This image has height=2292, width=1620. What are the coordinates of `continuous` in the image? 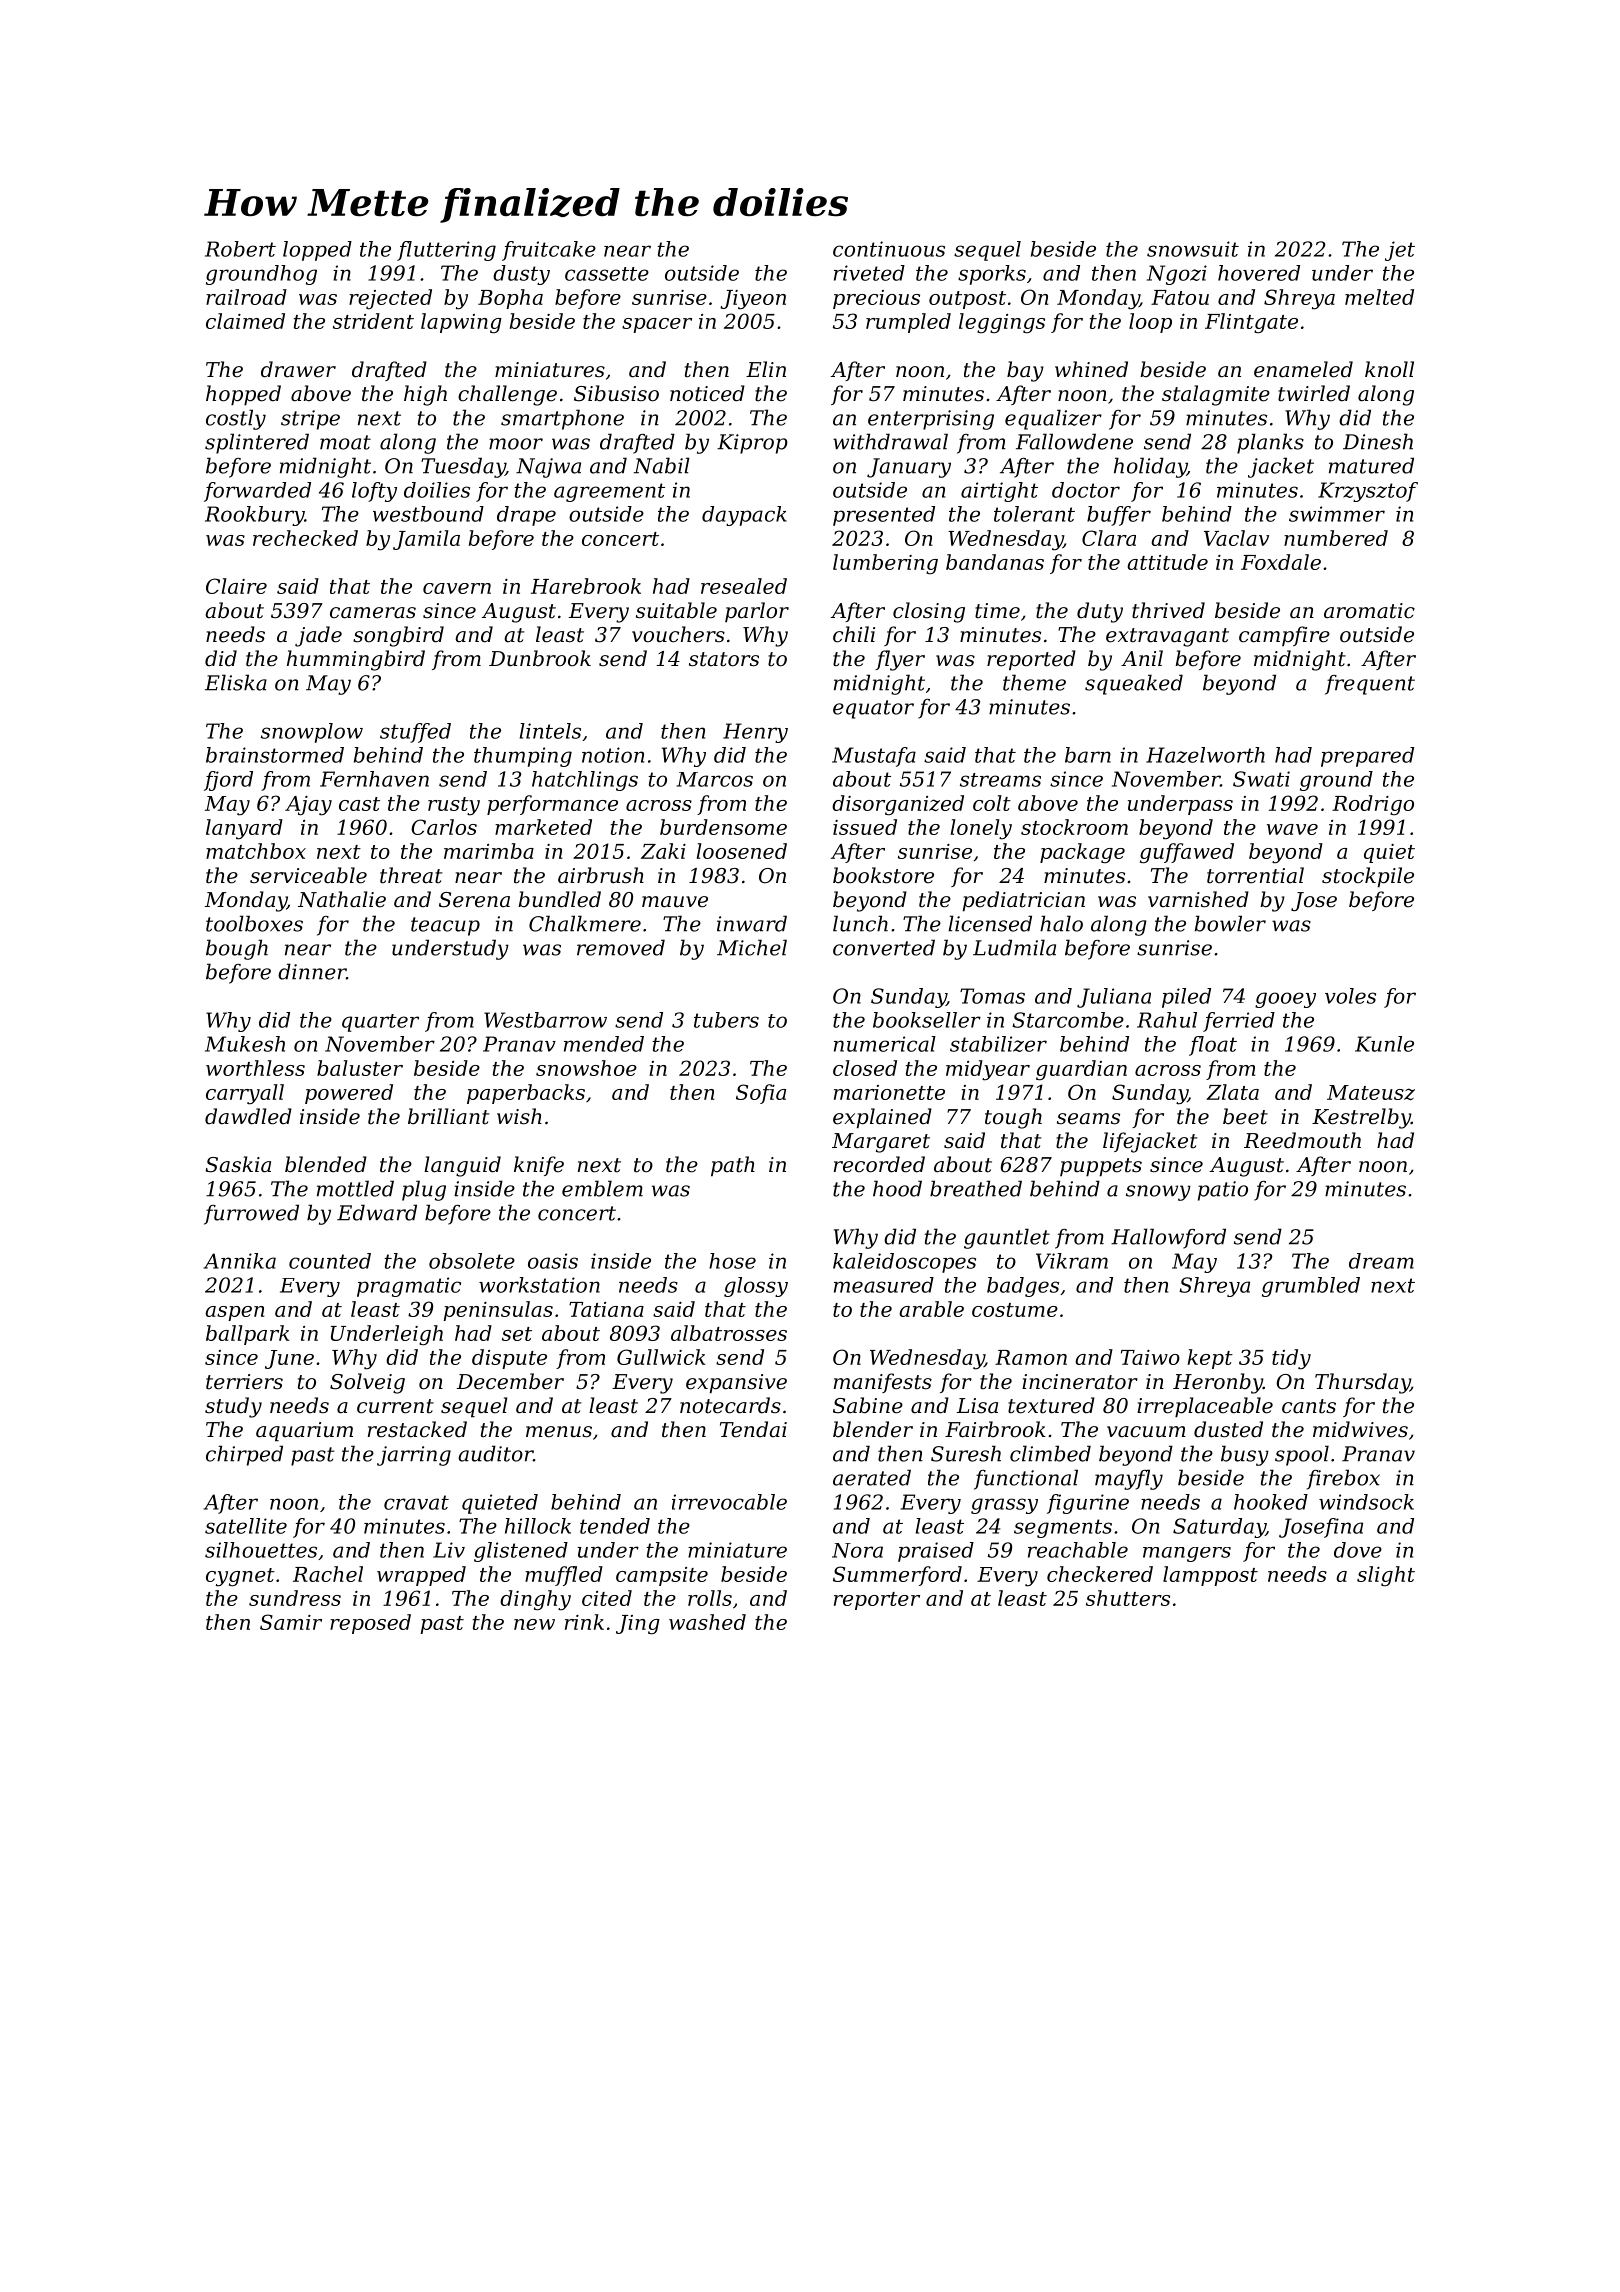 It's located at (889, 249).
